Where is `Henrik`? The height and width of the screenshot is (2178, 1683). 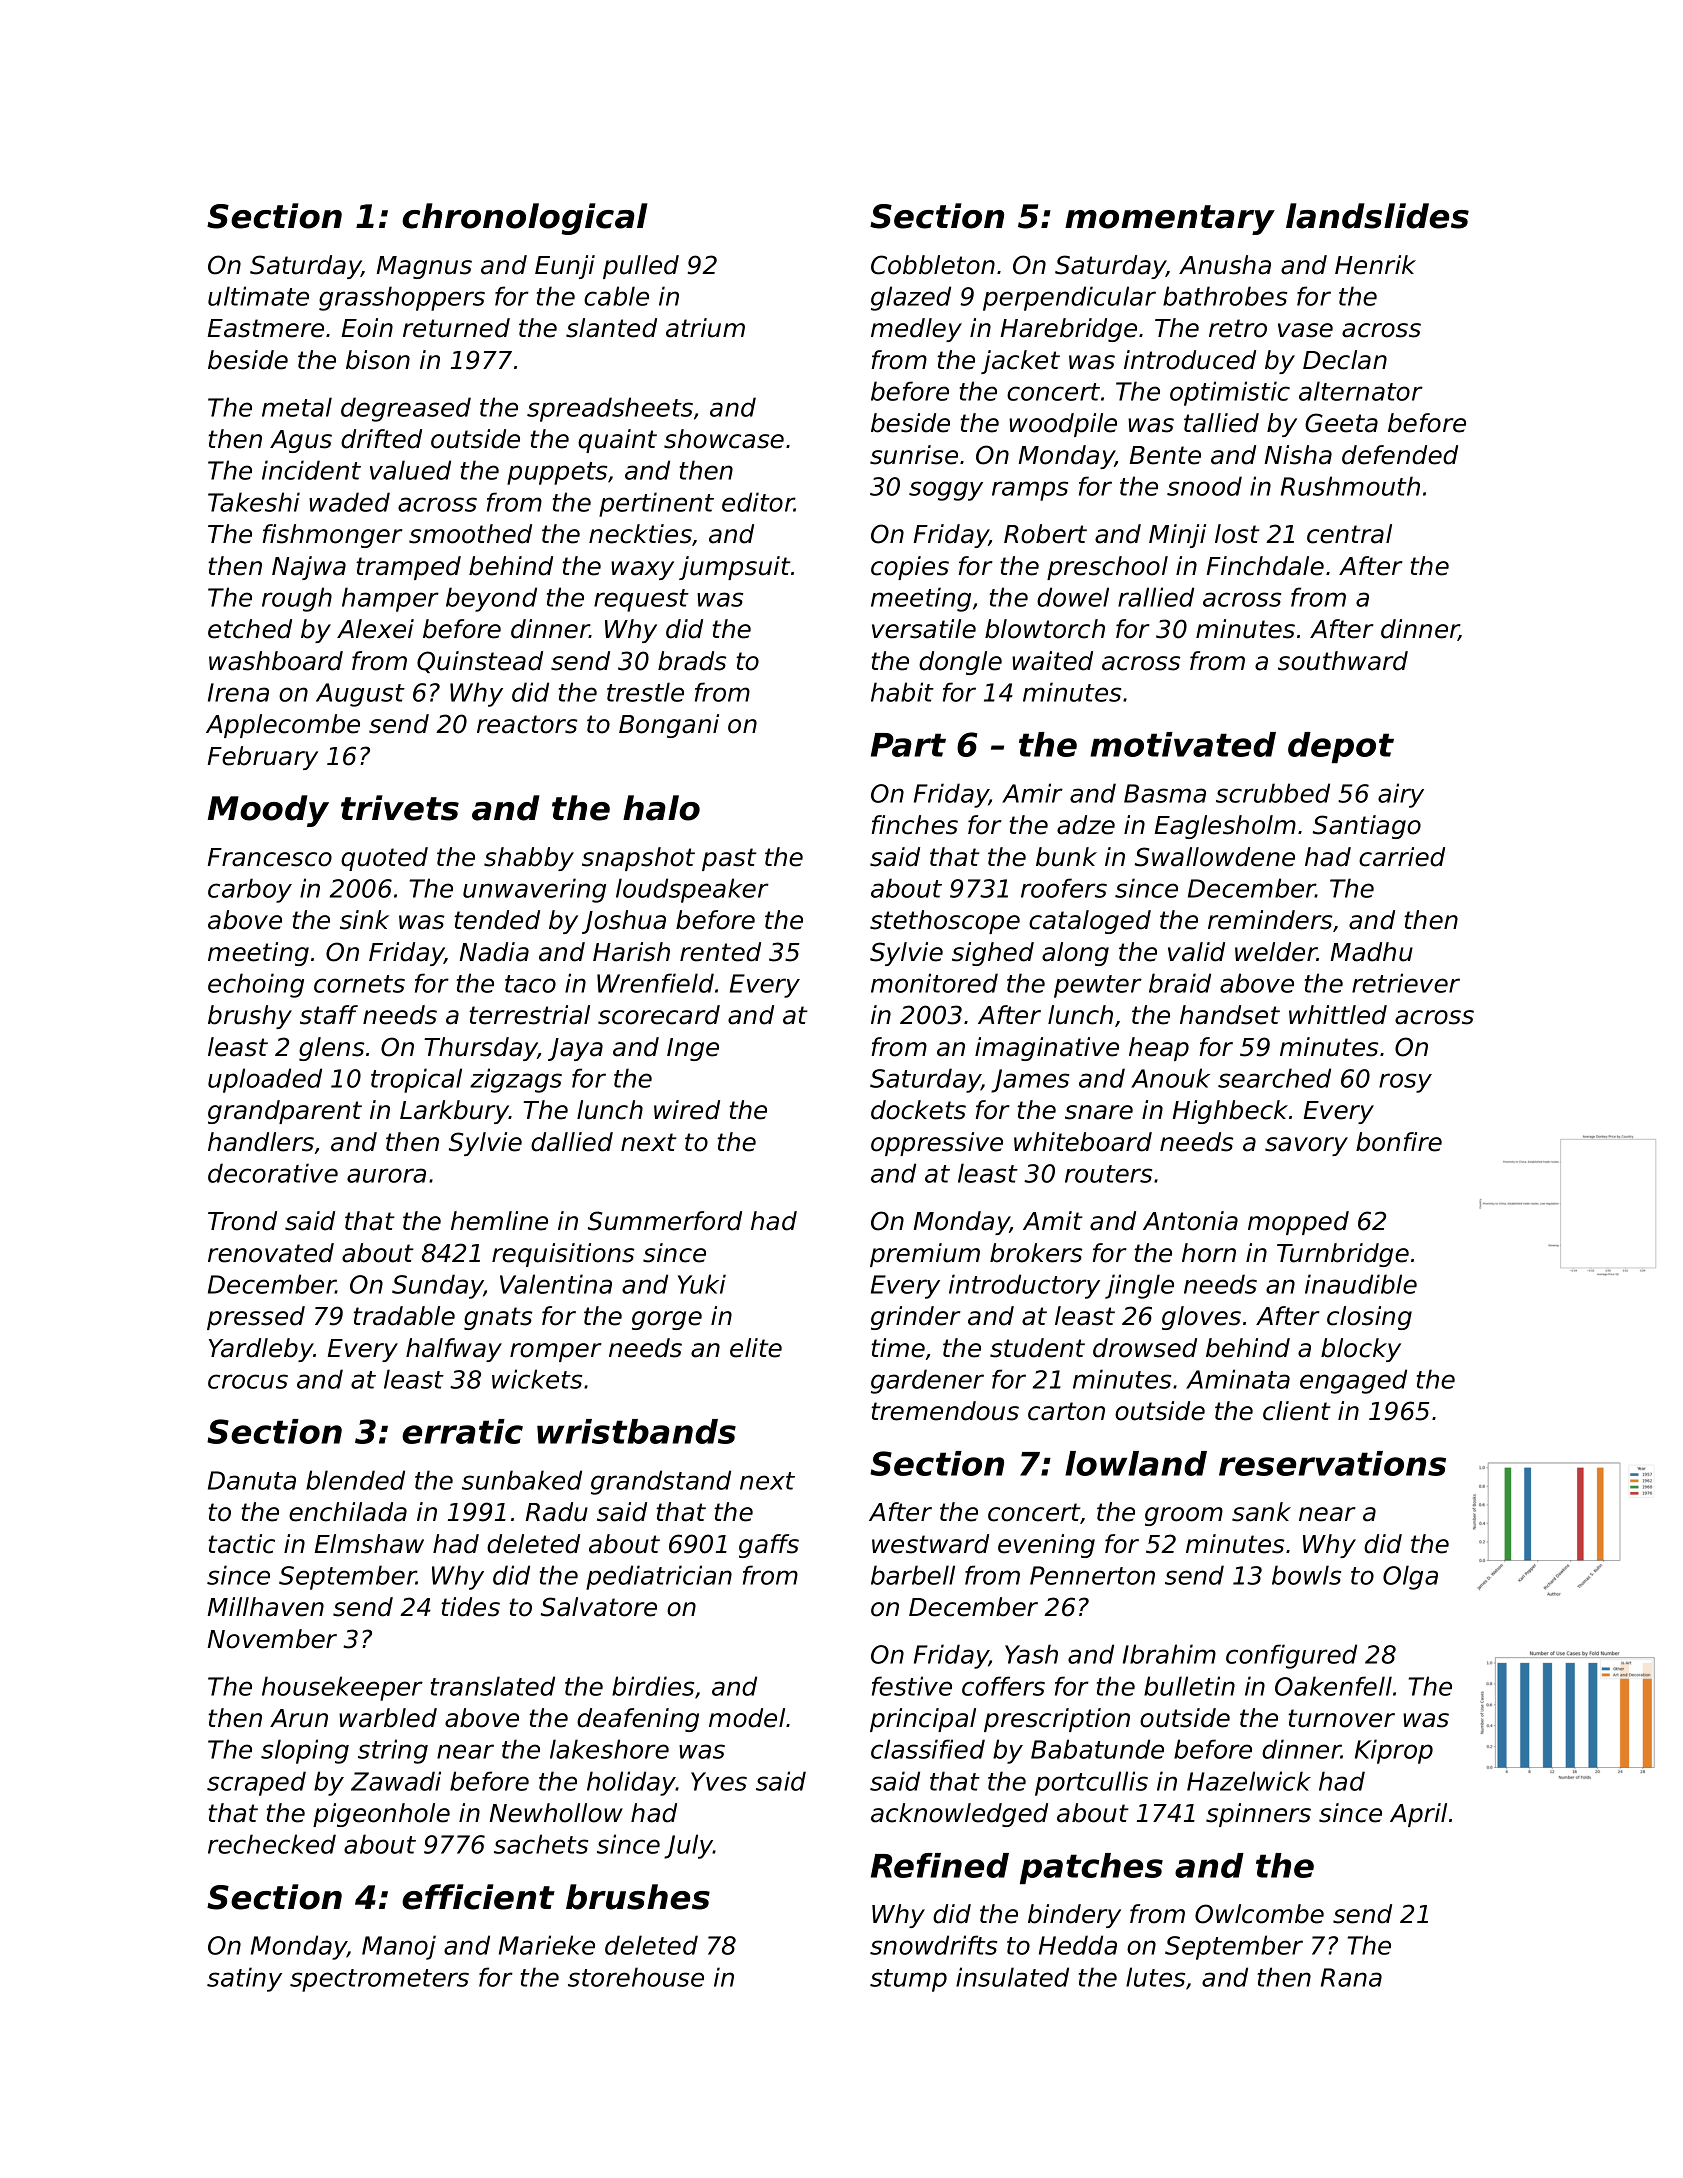
Henrik is located at coordinates (1375, 265).
